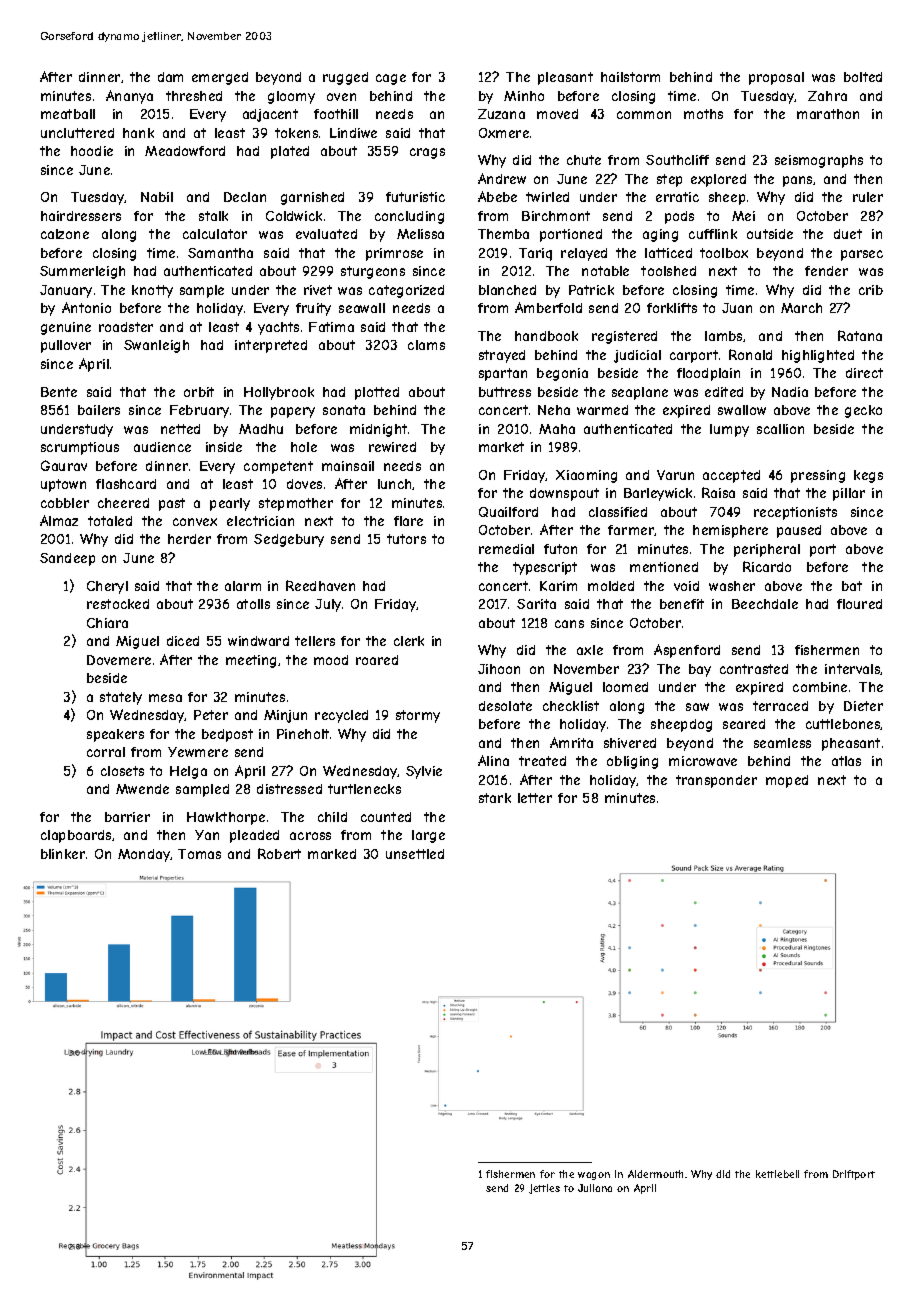  What do you see at coordinates (560, 549) in the image?
I see `futon` at bounding box center [560, 549].
